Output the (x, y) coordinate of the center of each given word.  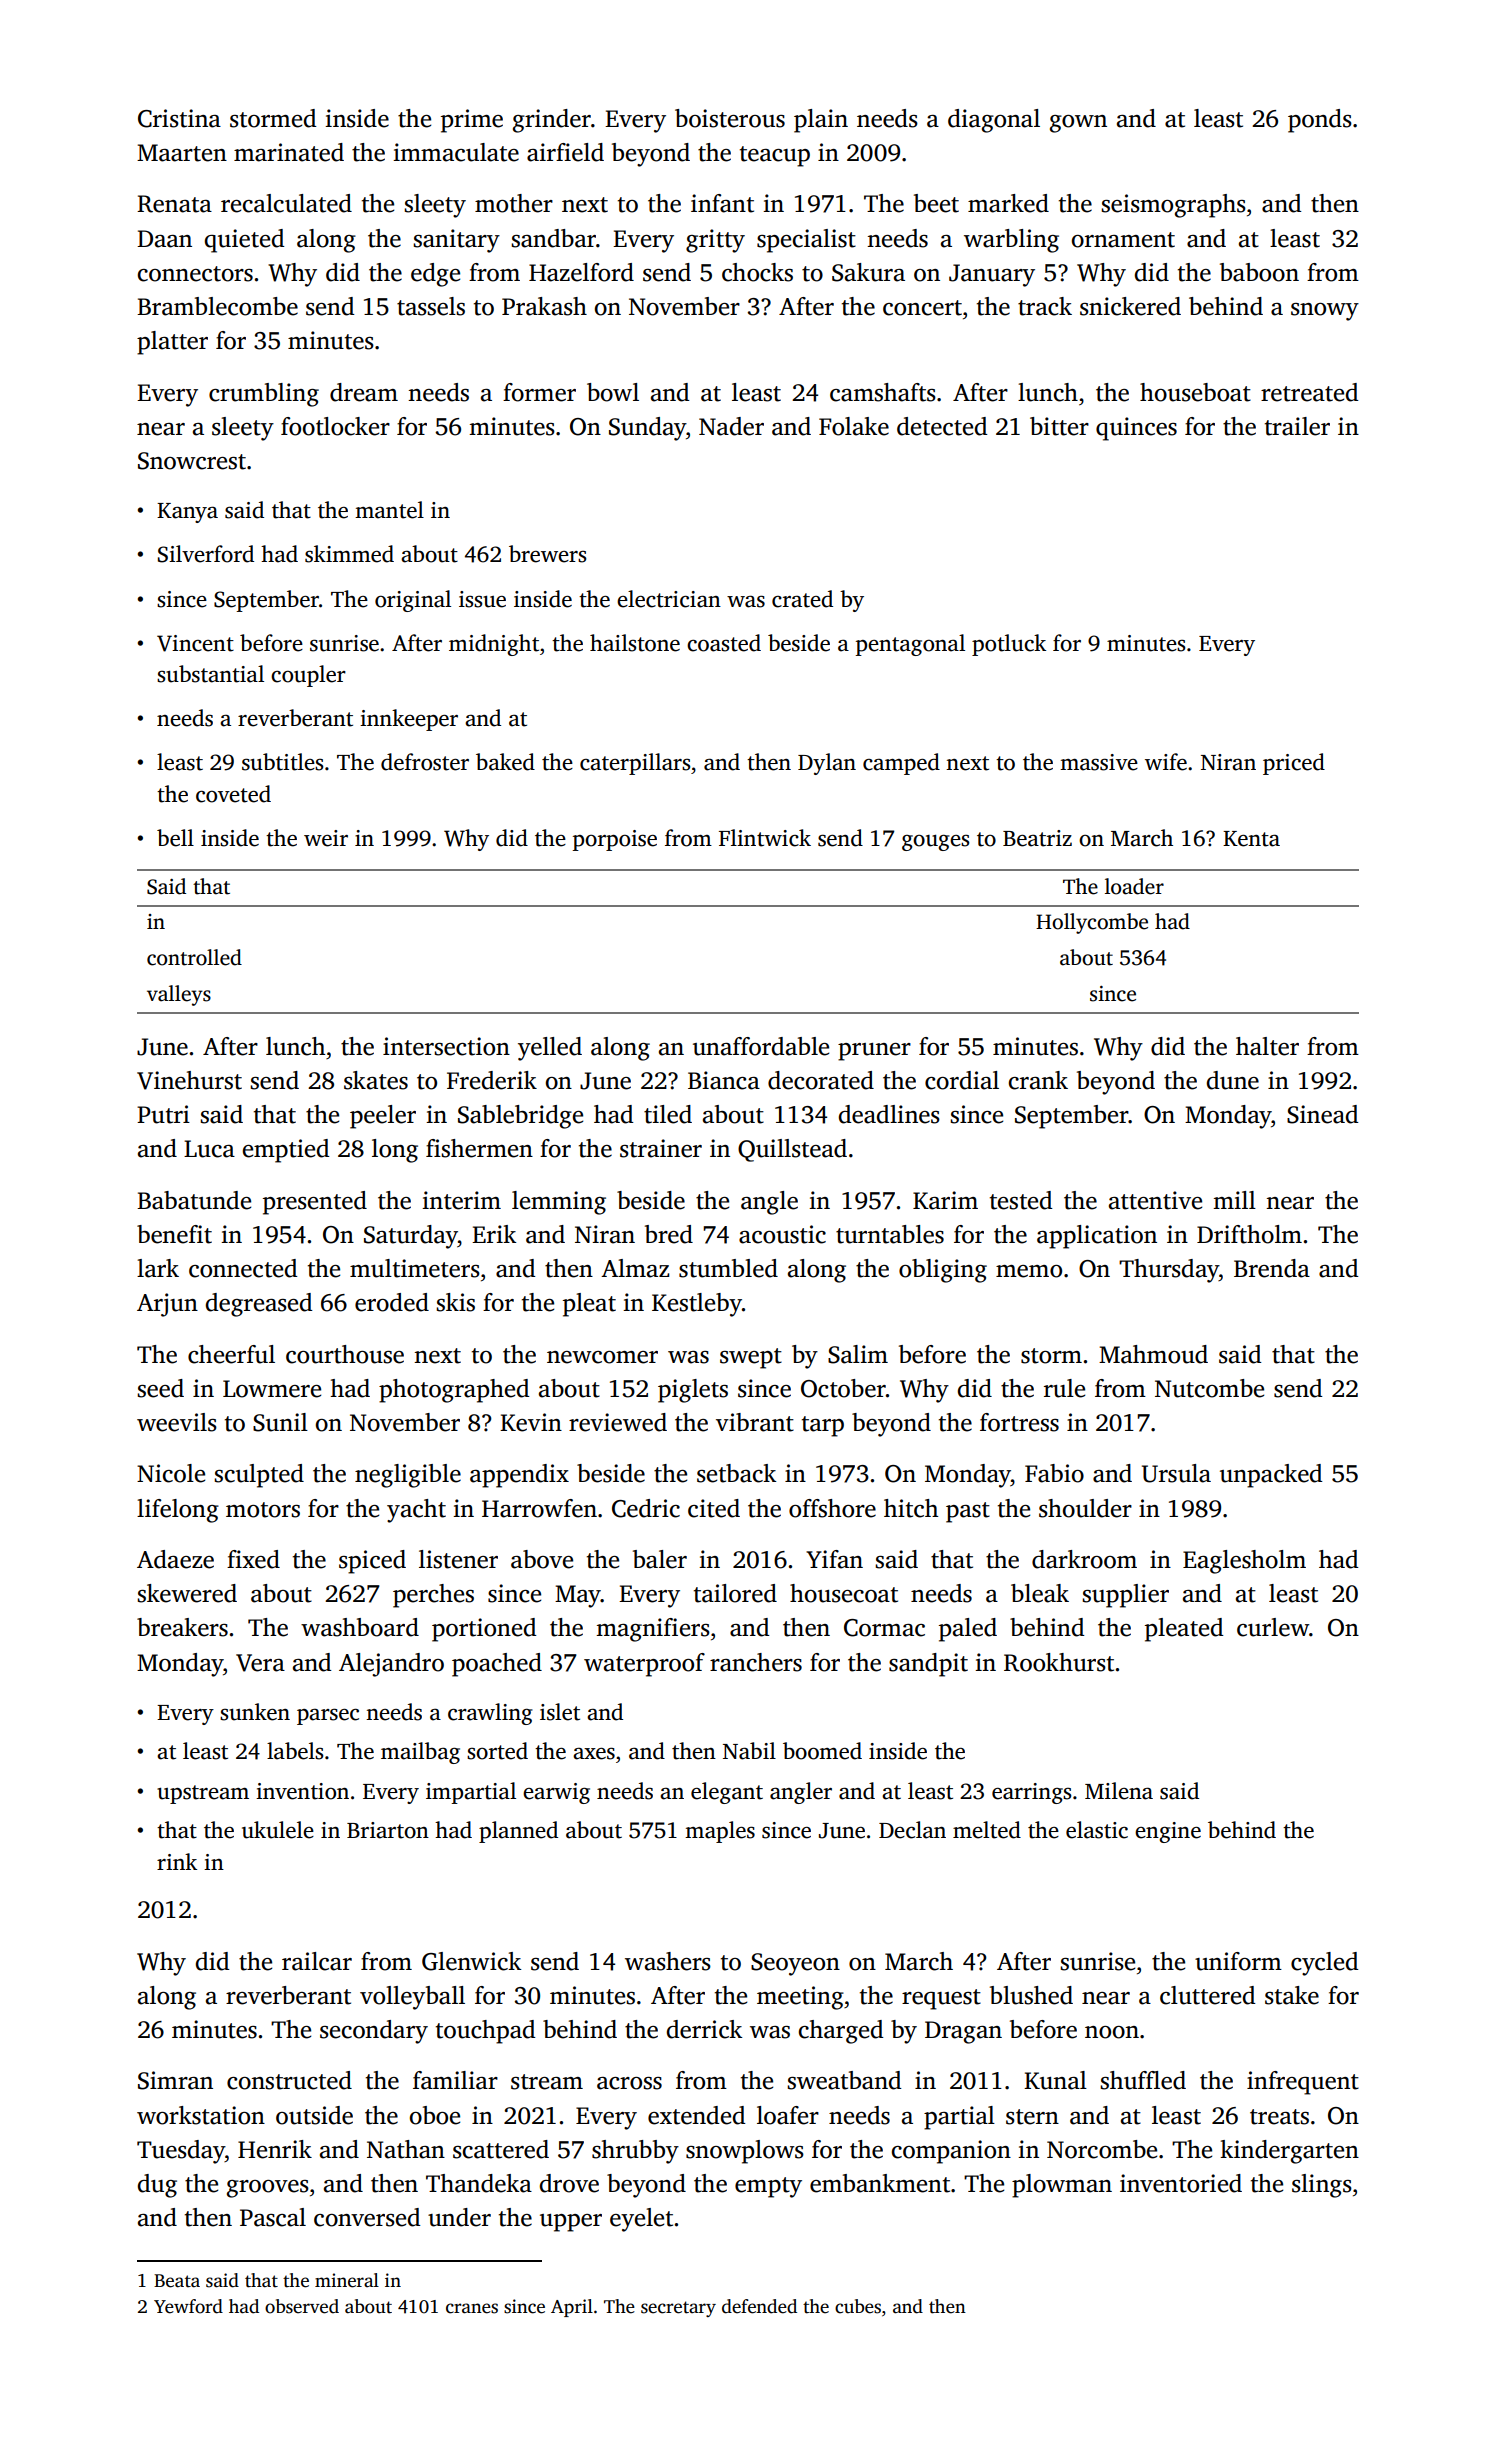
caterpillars (635, 764)
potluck (1009, 645)
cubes (858, 2306)
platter (172, 343)
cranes (472, 2308)
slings (1322, 2186)
